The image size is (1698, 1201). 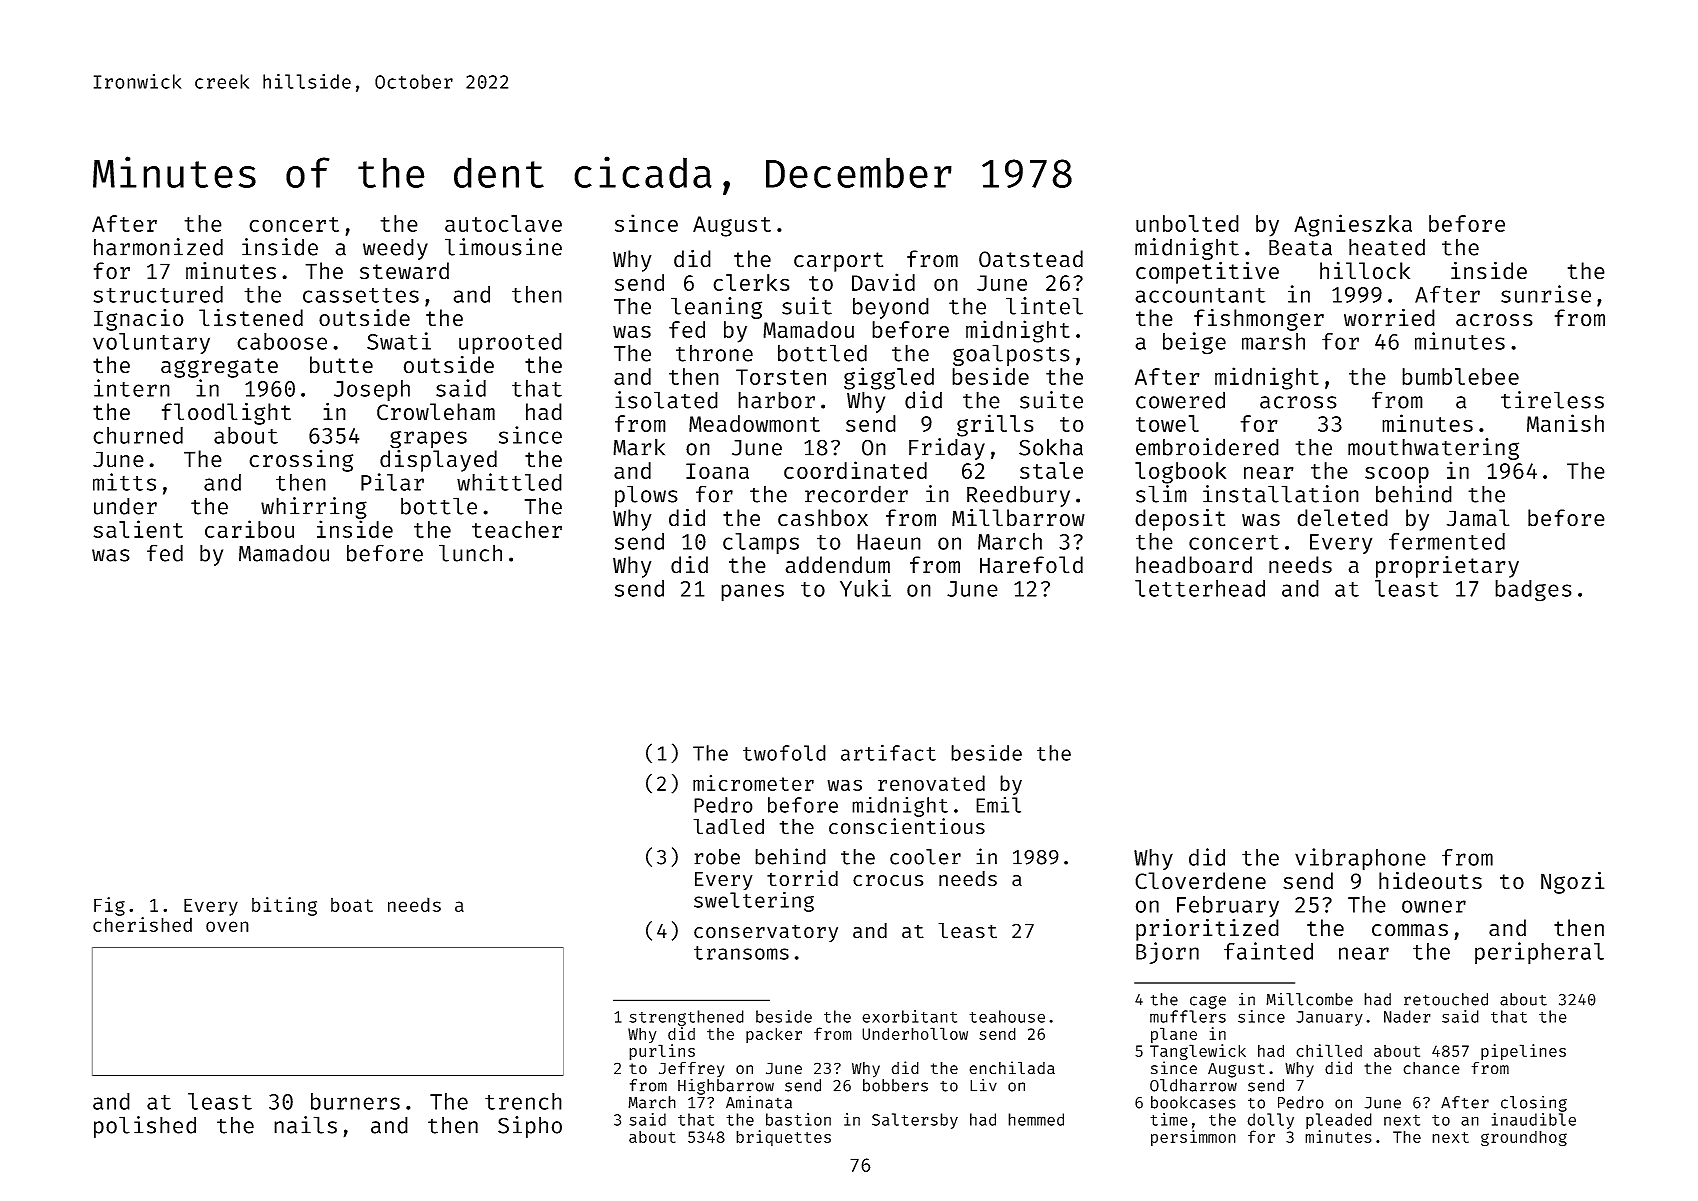 I want to click on panes, so click(x=752, y=592).
